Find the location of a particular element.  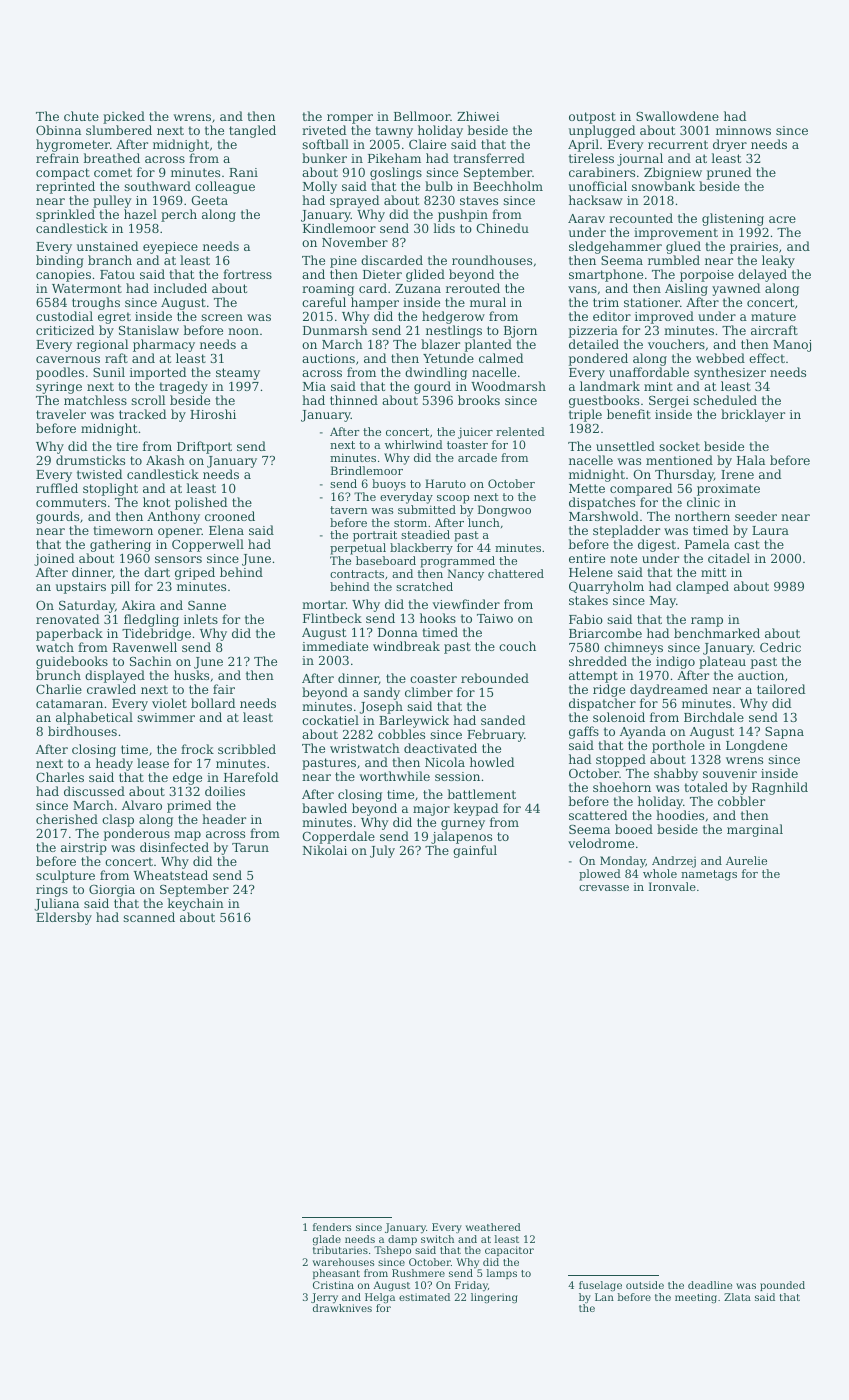

Zlata is located at coordinates (737, 1297).
